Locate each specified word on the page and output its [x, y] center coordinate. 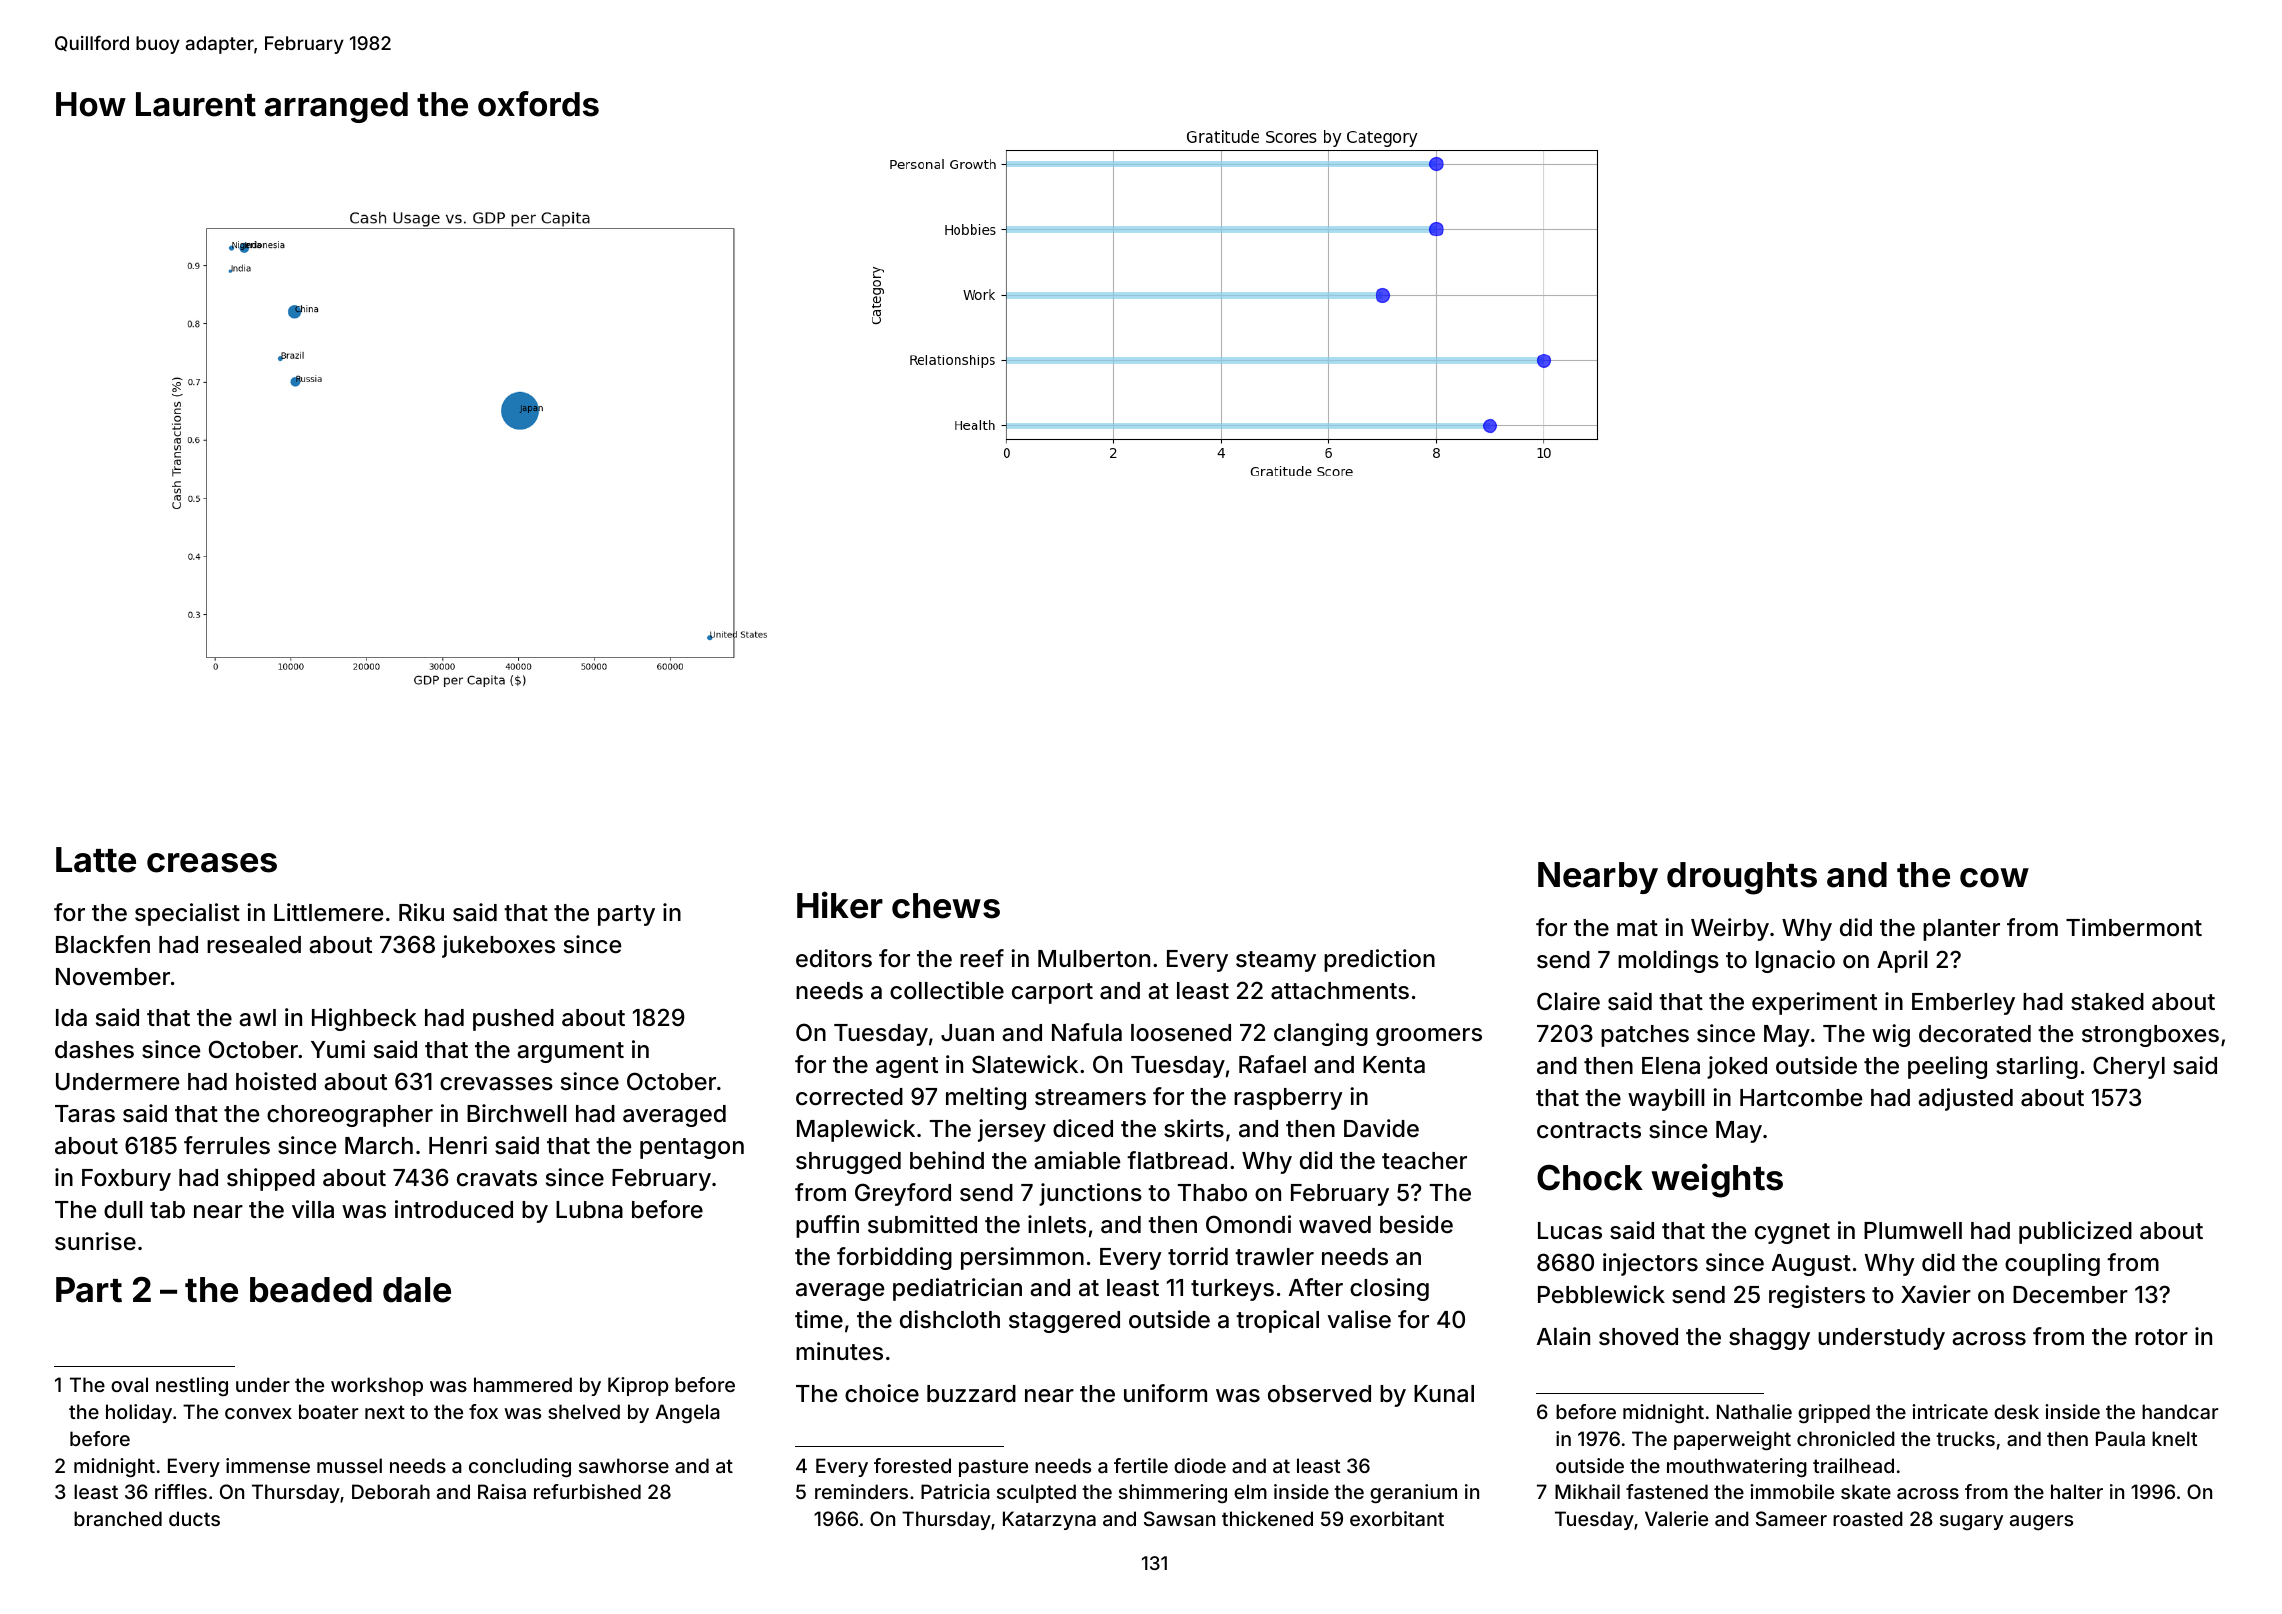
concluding [520, 1467]
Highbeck [364, 1019]
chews [946, 906]
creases [212, 863]
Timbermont [2134, 927]
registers [1817, 1296]
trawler [1274, 1257]
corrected [849, 1097]
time [819, 1319]
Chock [1590, 1177]
